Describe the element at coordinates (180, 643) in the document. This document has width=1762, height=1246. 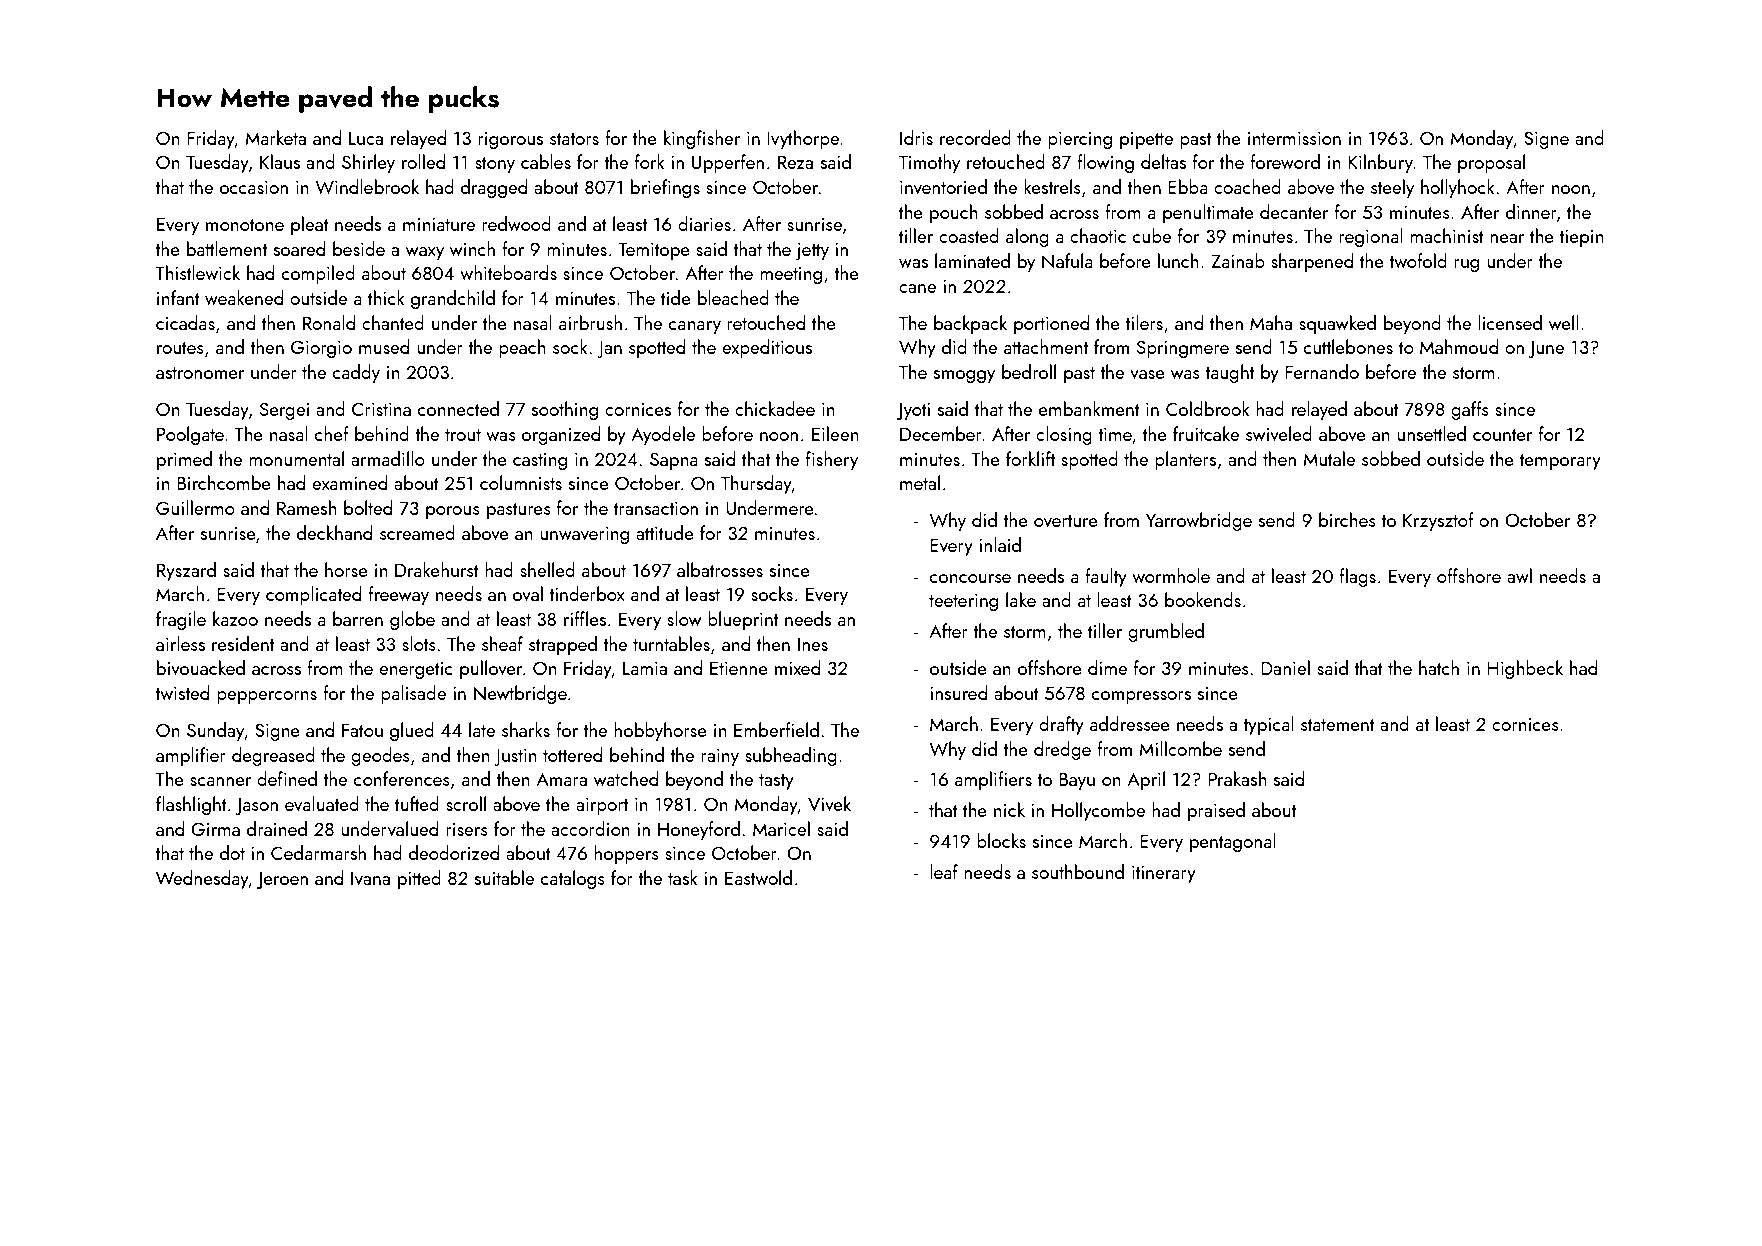
I see `airless` at that location.
